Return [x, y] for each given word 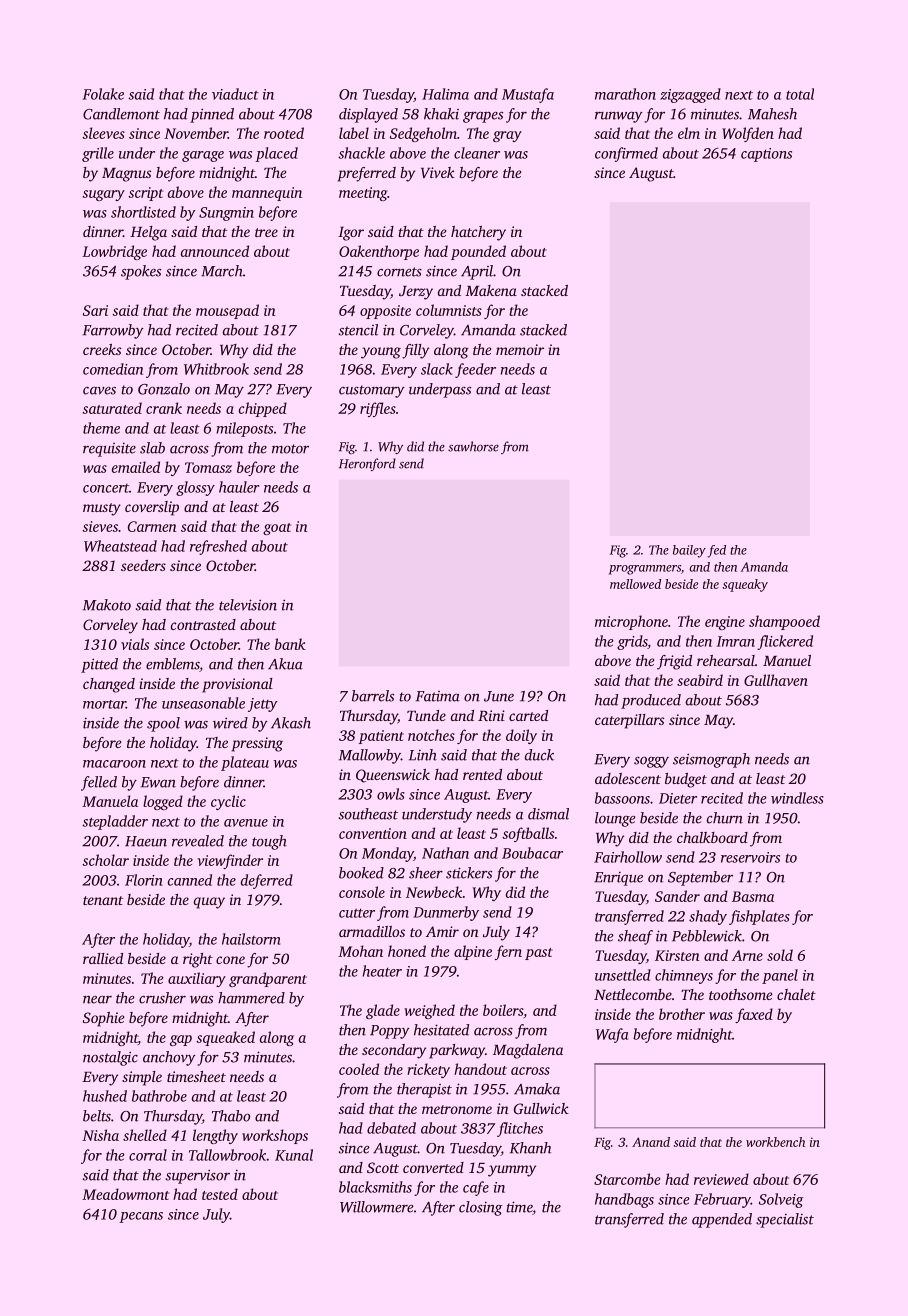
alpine [473, 952]
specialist [785, 1220]
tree [266, 232]
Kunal [294, 1155]
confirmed [626, 154]
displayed [368, 115]
